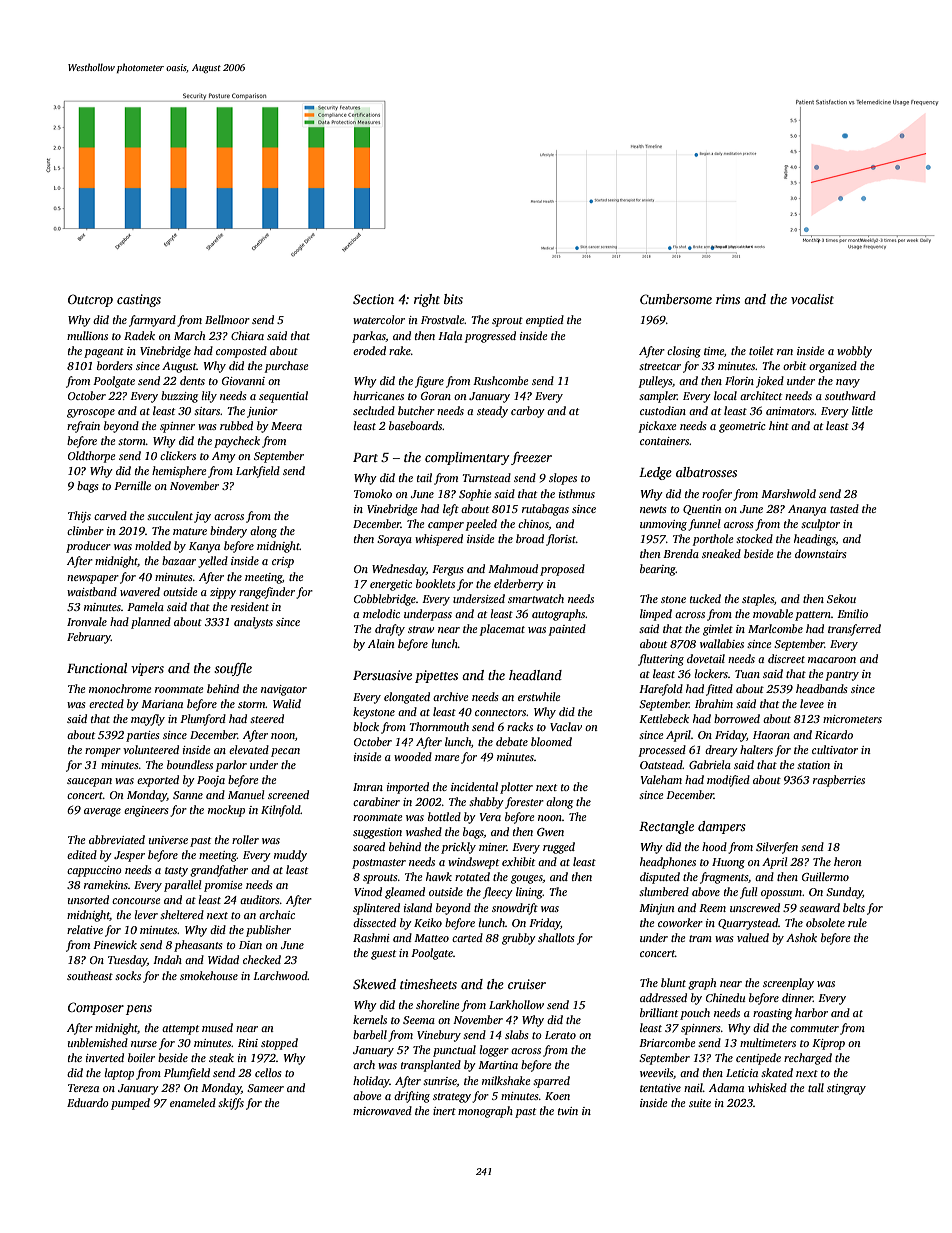 This document has height=1233, width=952. Describe the element at coordinates (536, 598) in the document. I see `smartwatch` at that location.
